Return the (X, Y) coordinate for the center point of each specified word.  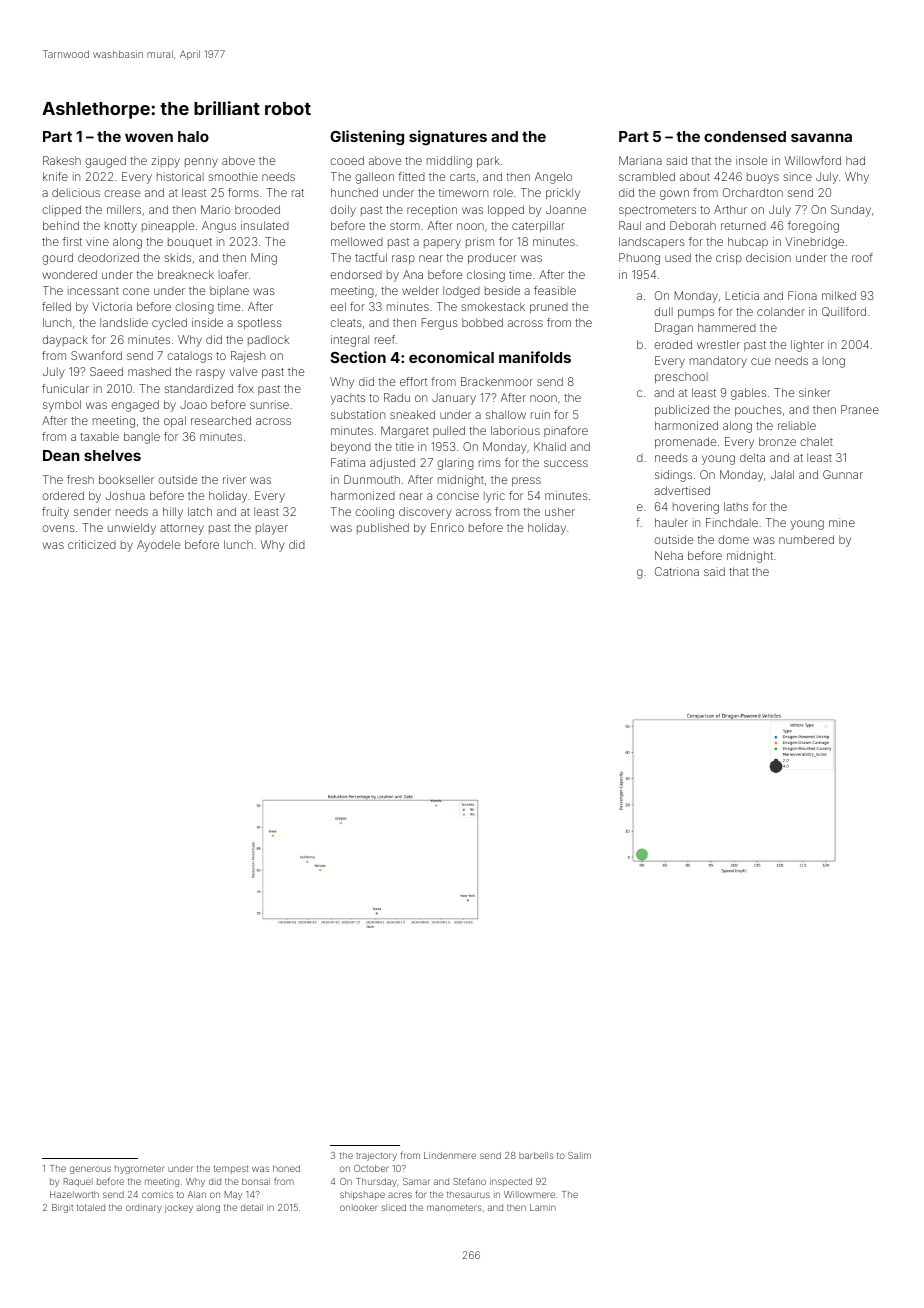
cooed (347, 160)
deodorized (108, 257)
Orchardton (753, 192)
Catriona (677, 571)
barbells (536, 1155)
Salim (579, 1155)
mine (842, 522)
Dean (61, 455)
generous (90, 1170)
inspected (511, 1182)
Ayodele (158, 546)
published (383, 528)
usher (560, 511)
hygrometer (140, 1169)
